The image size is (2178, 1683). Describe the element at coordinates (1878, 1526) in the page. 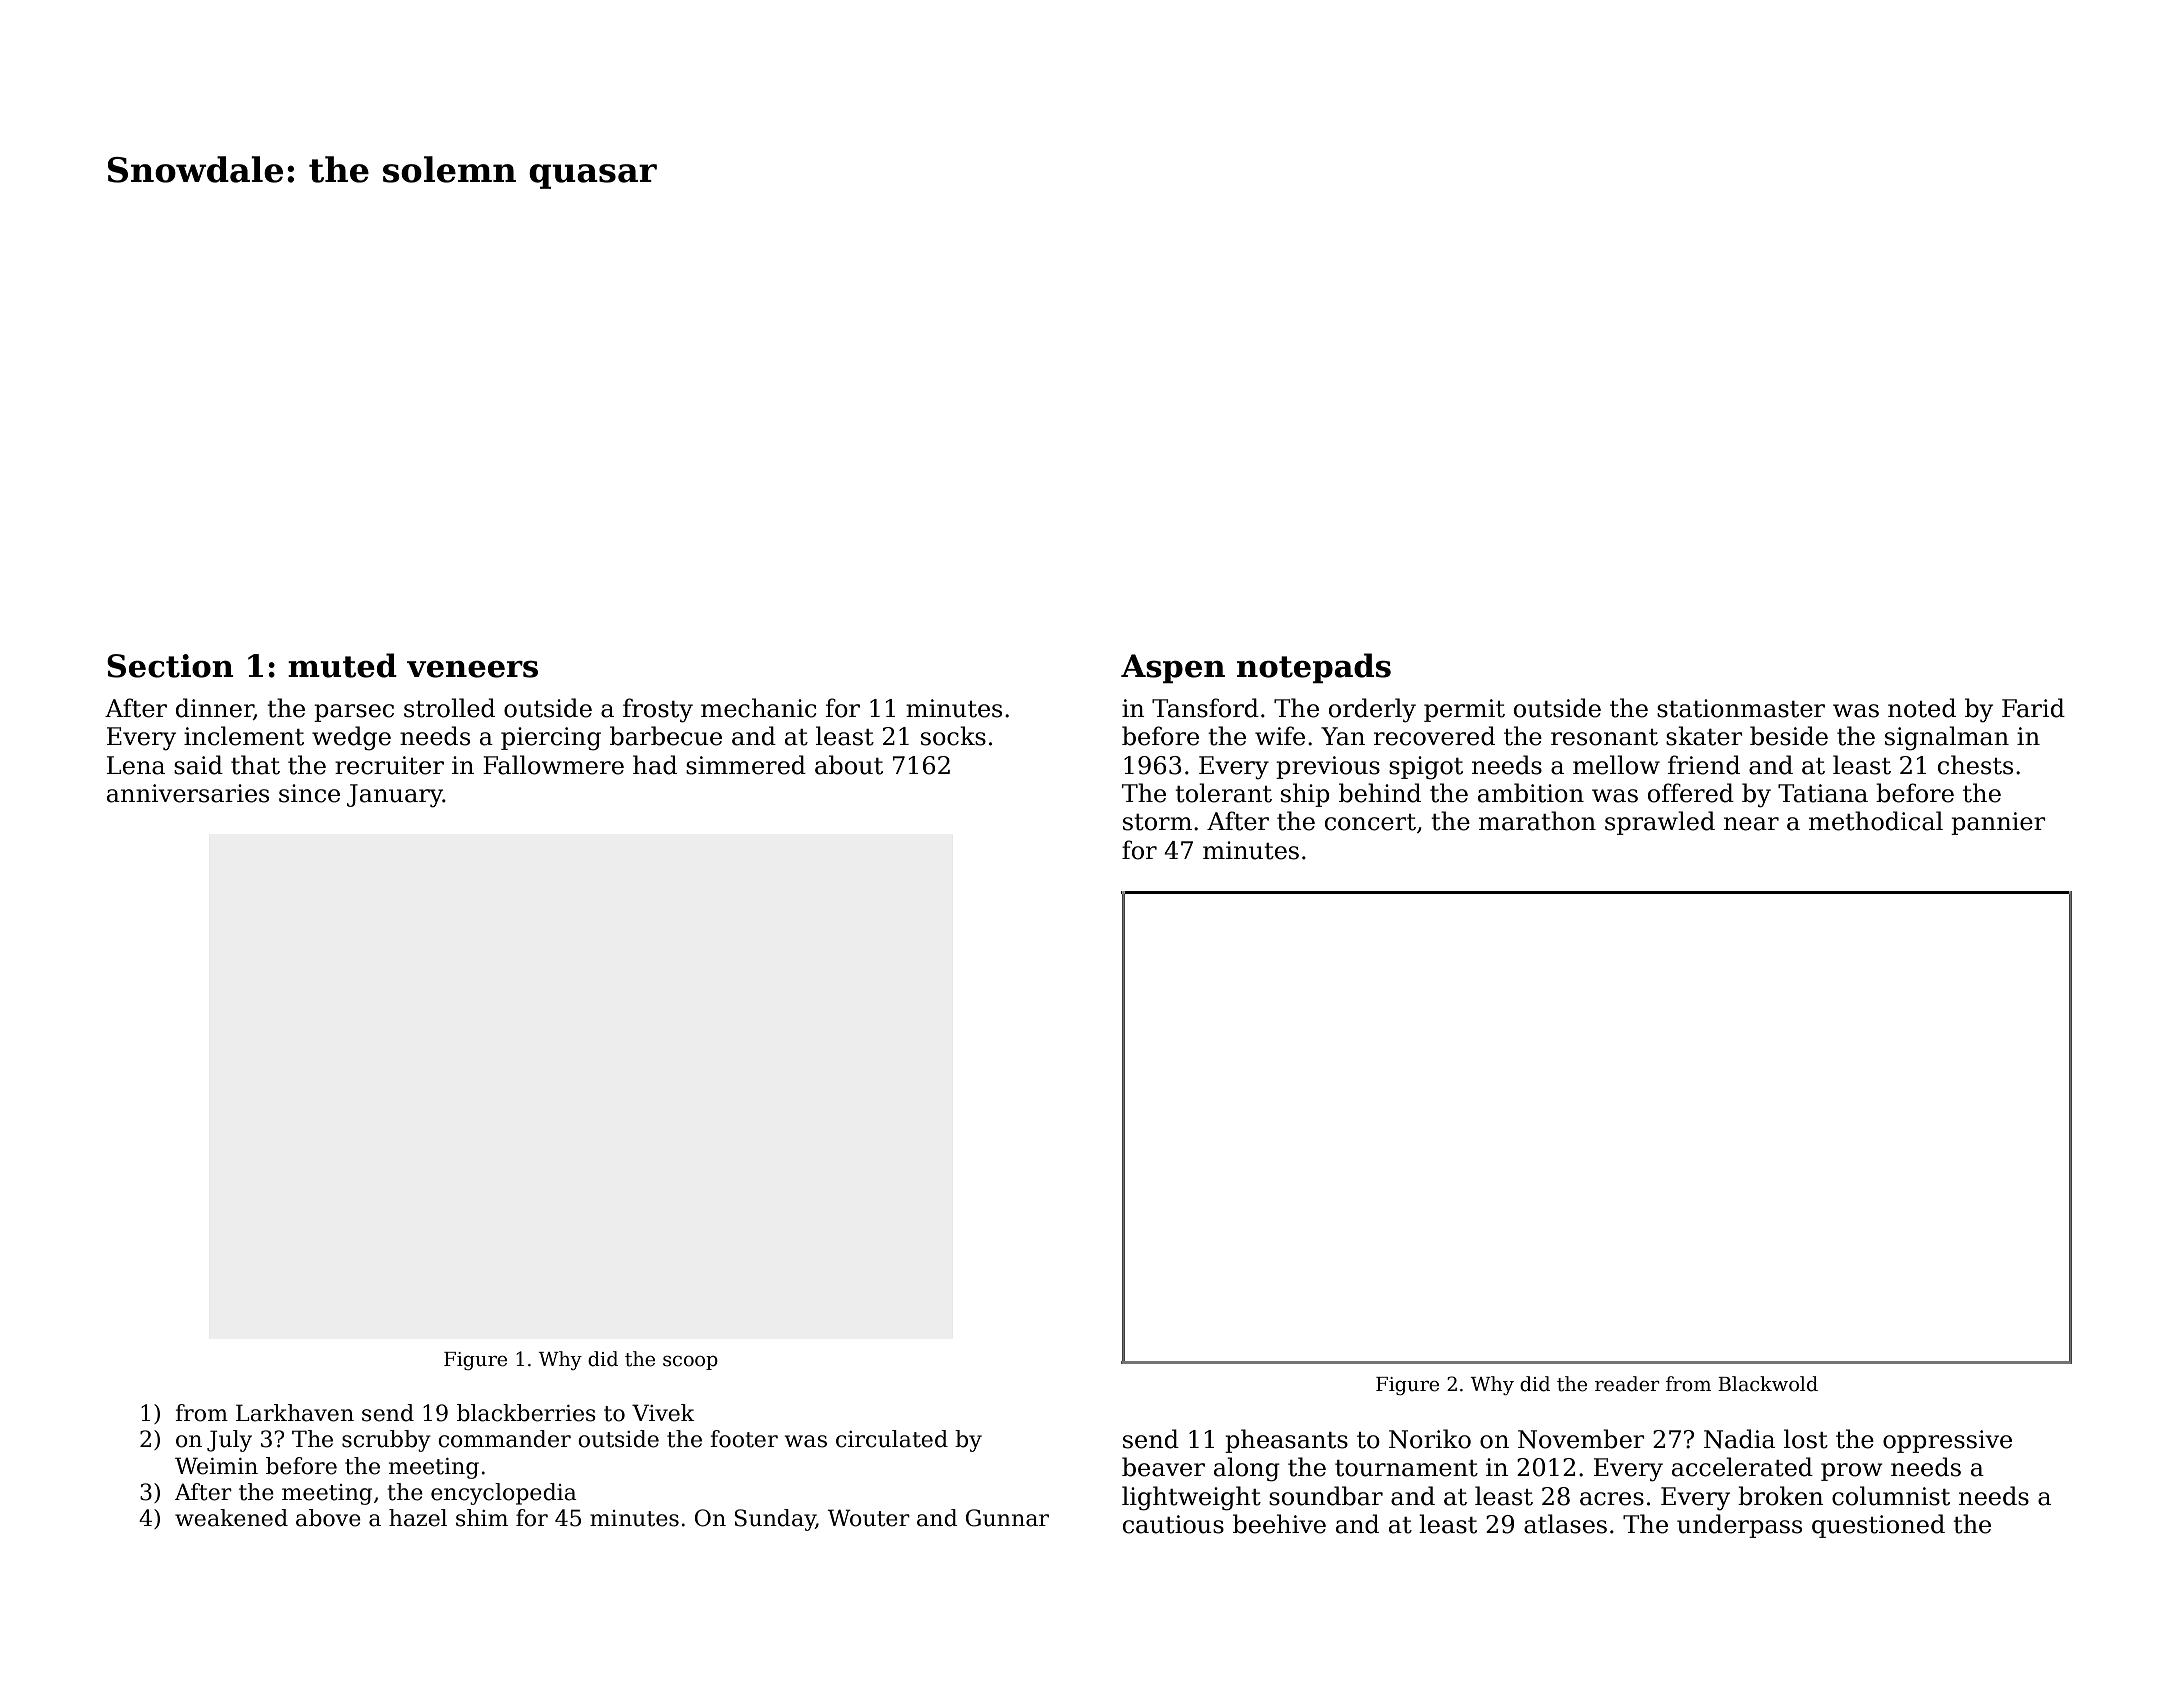

I see `questioned` at that location.
